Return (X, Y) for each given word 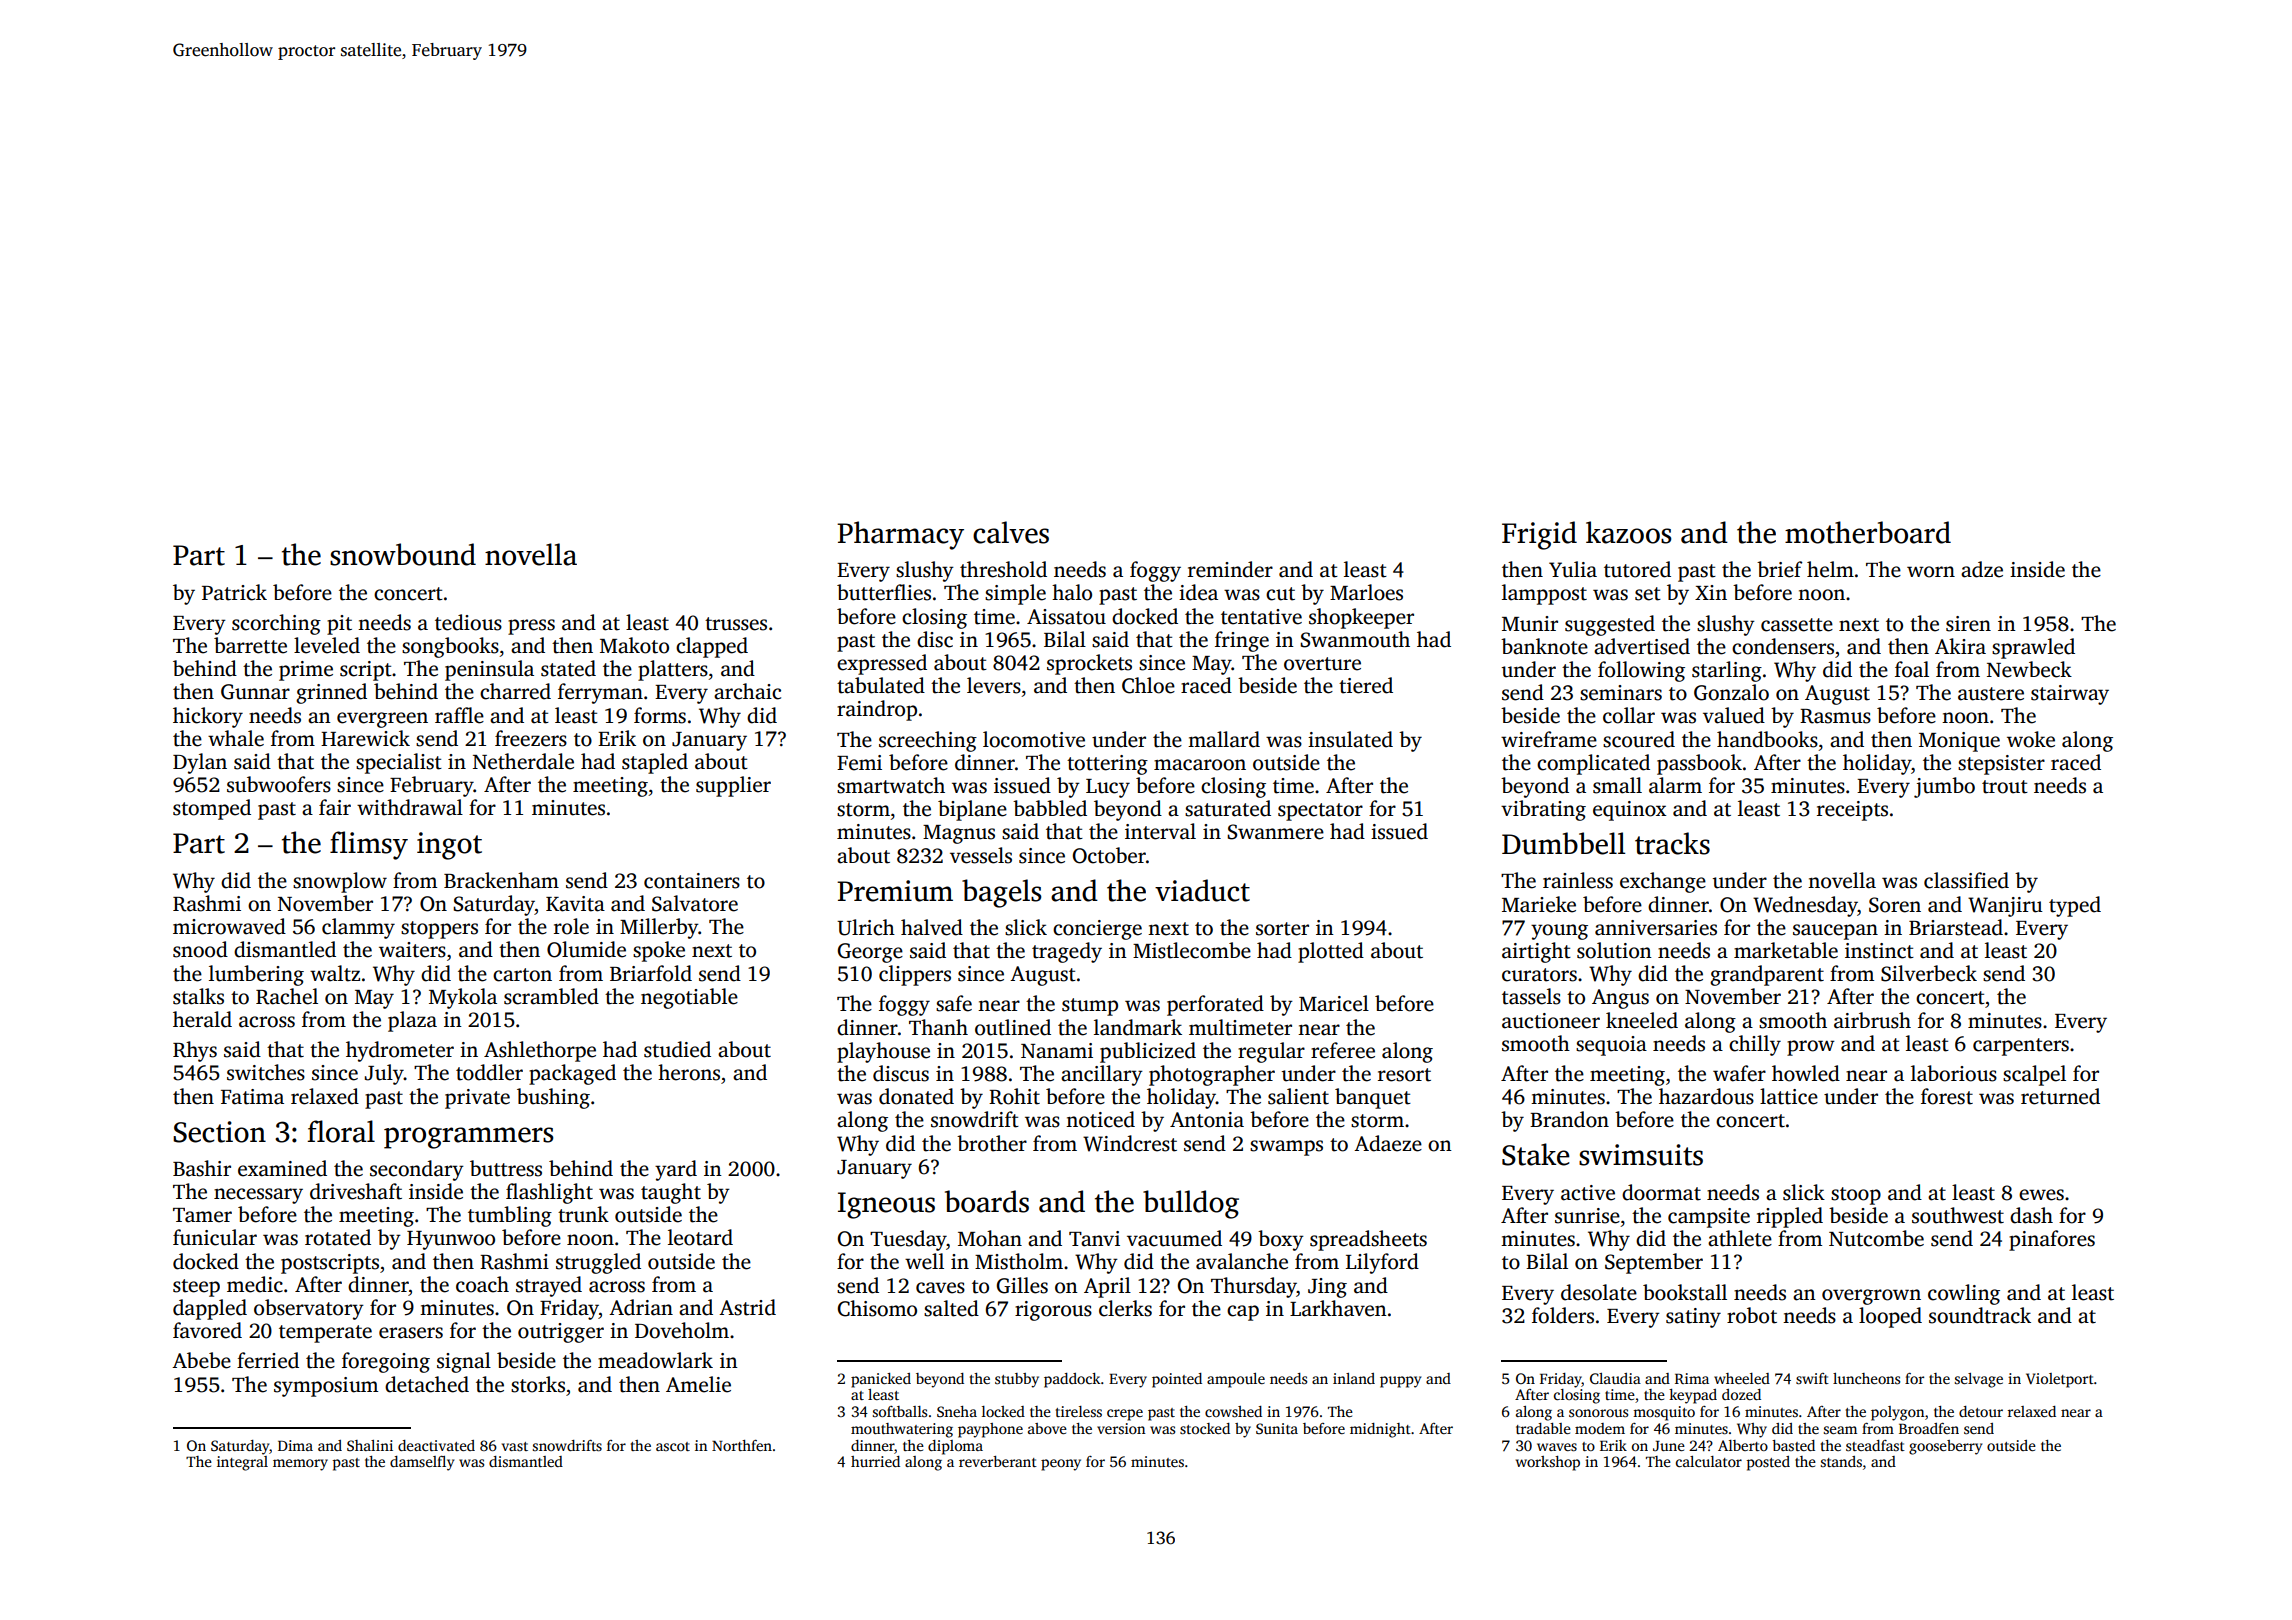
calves (1011, 532)
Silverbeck (1929, 973)
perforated (1215, 1005)
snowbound (403, 554)
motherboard (1868, 532)
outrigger (561, 1333)
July (384, 1074)
